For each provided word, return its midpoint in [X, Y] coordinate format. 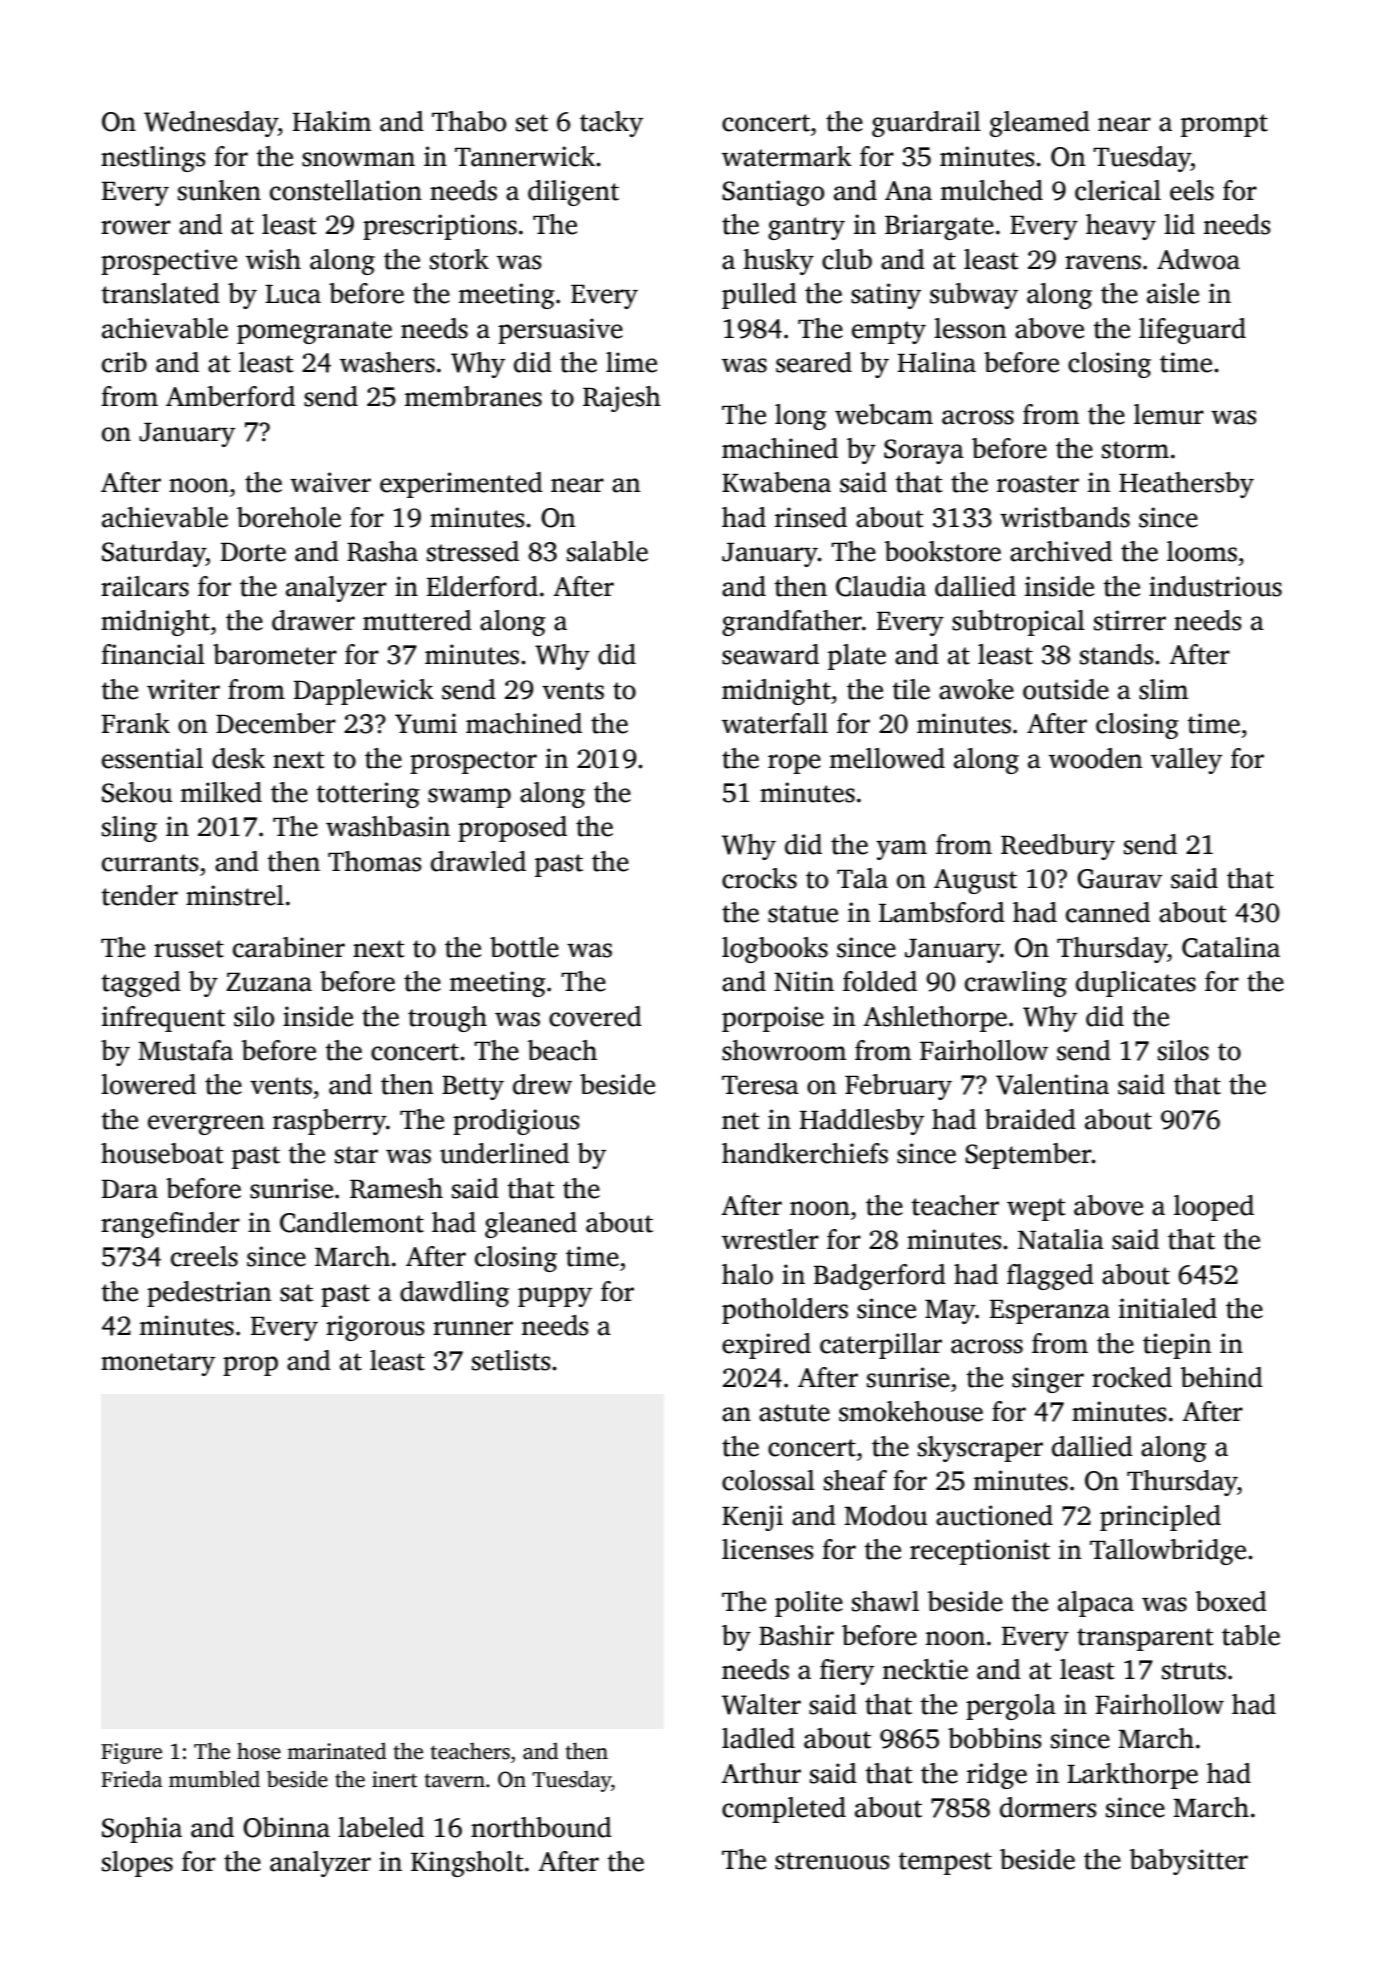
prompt [1224, 125]
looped [1214, 1208]
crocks [759, 878]
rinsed [811, 517]
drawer [313, 620]
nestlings [153, 159]
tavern [455, 1780]
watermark [787, 156]
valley [1186, 761]
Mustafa [185, 1050]
